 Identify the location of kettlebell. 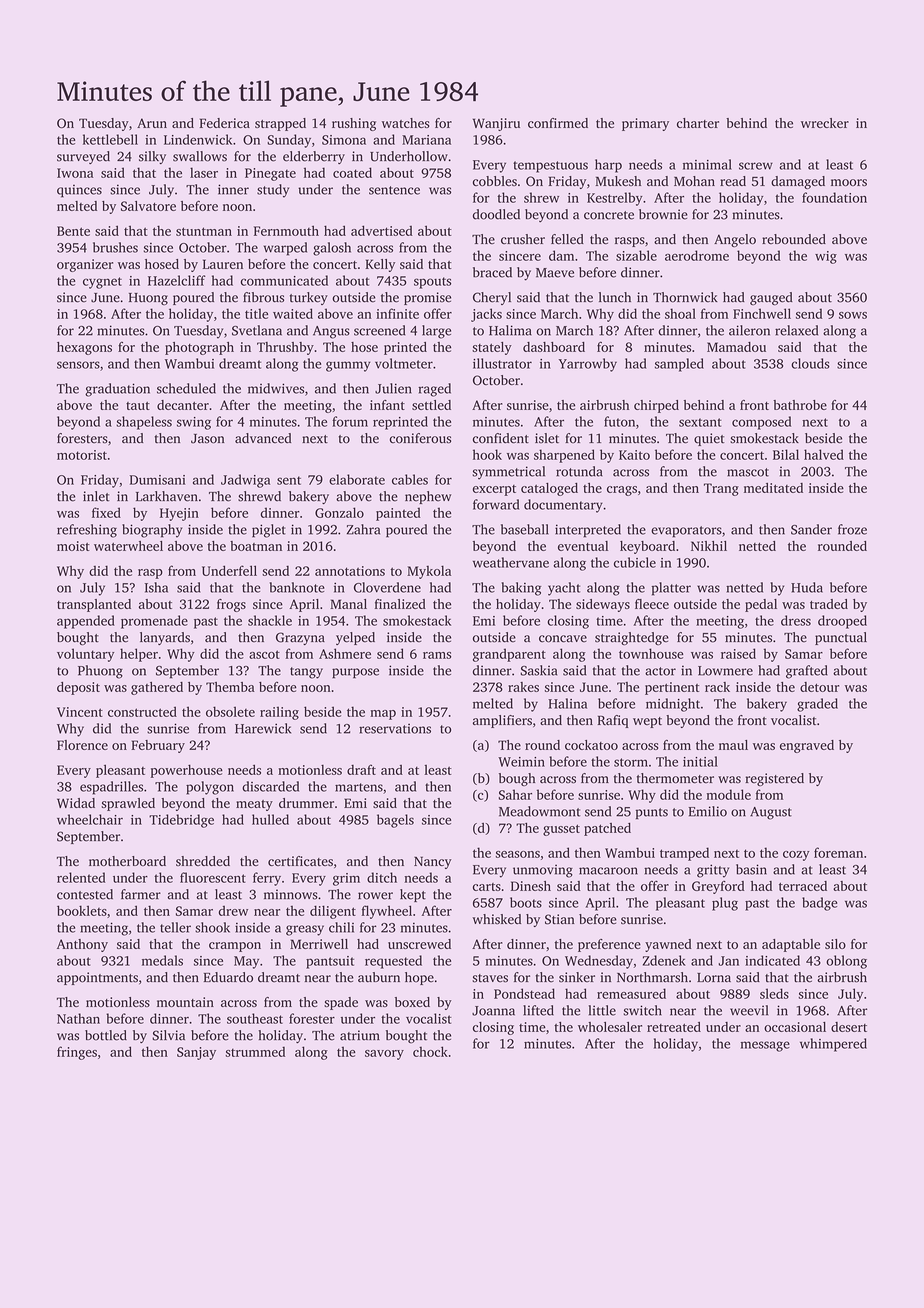
(110, 139).
